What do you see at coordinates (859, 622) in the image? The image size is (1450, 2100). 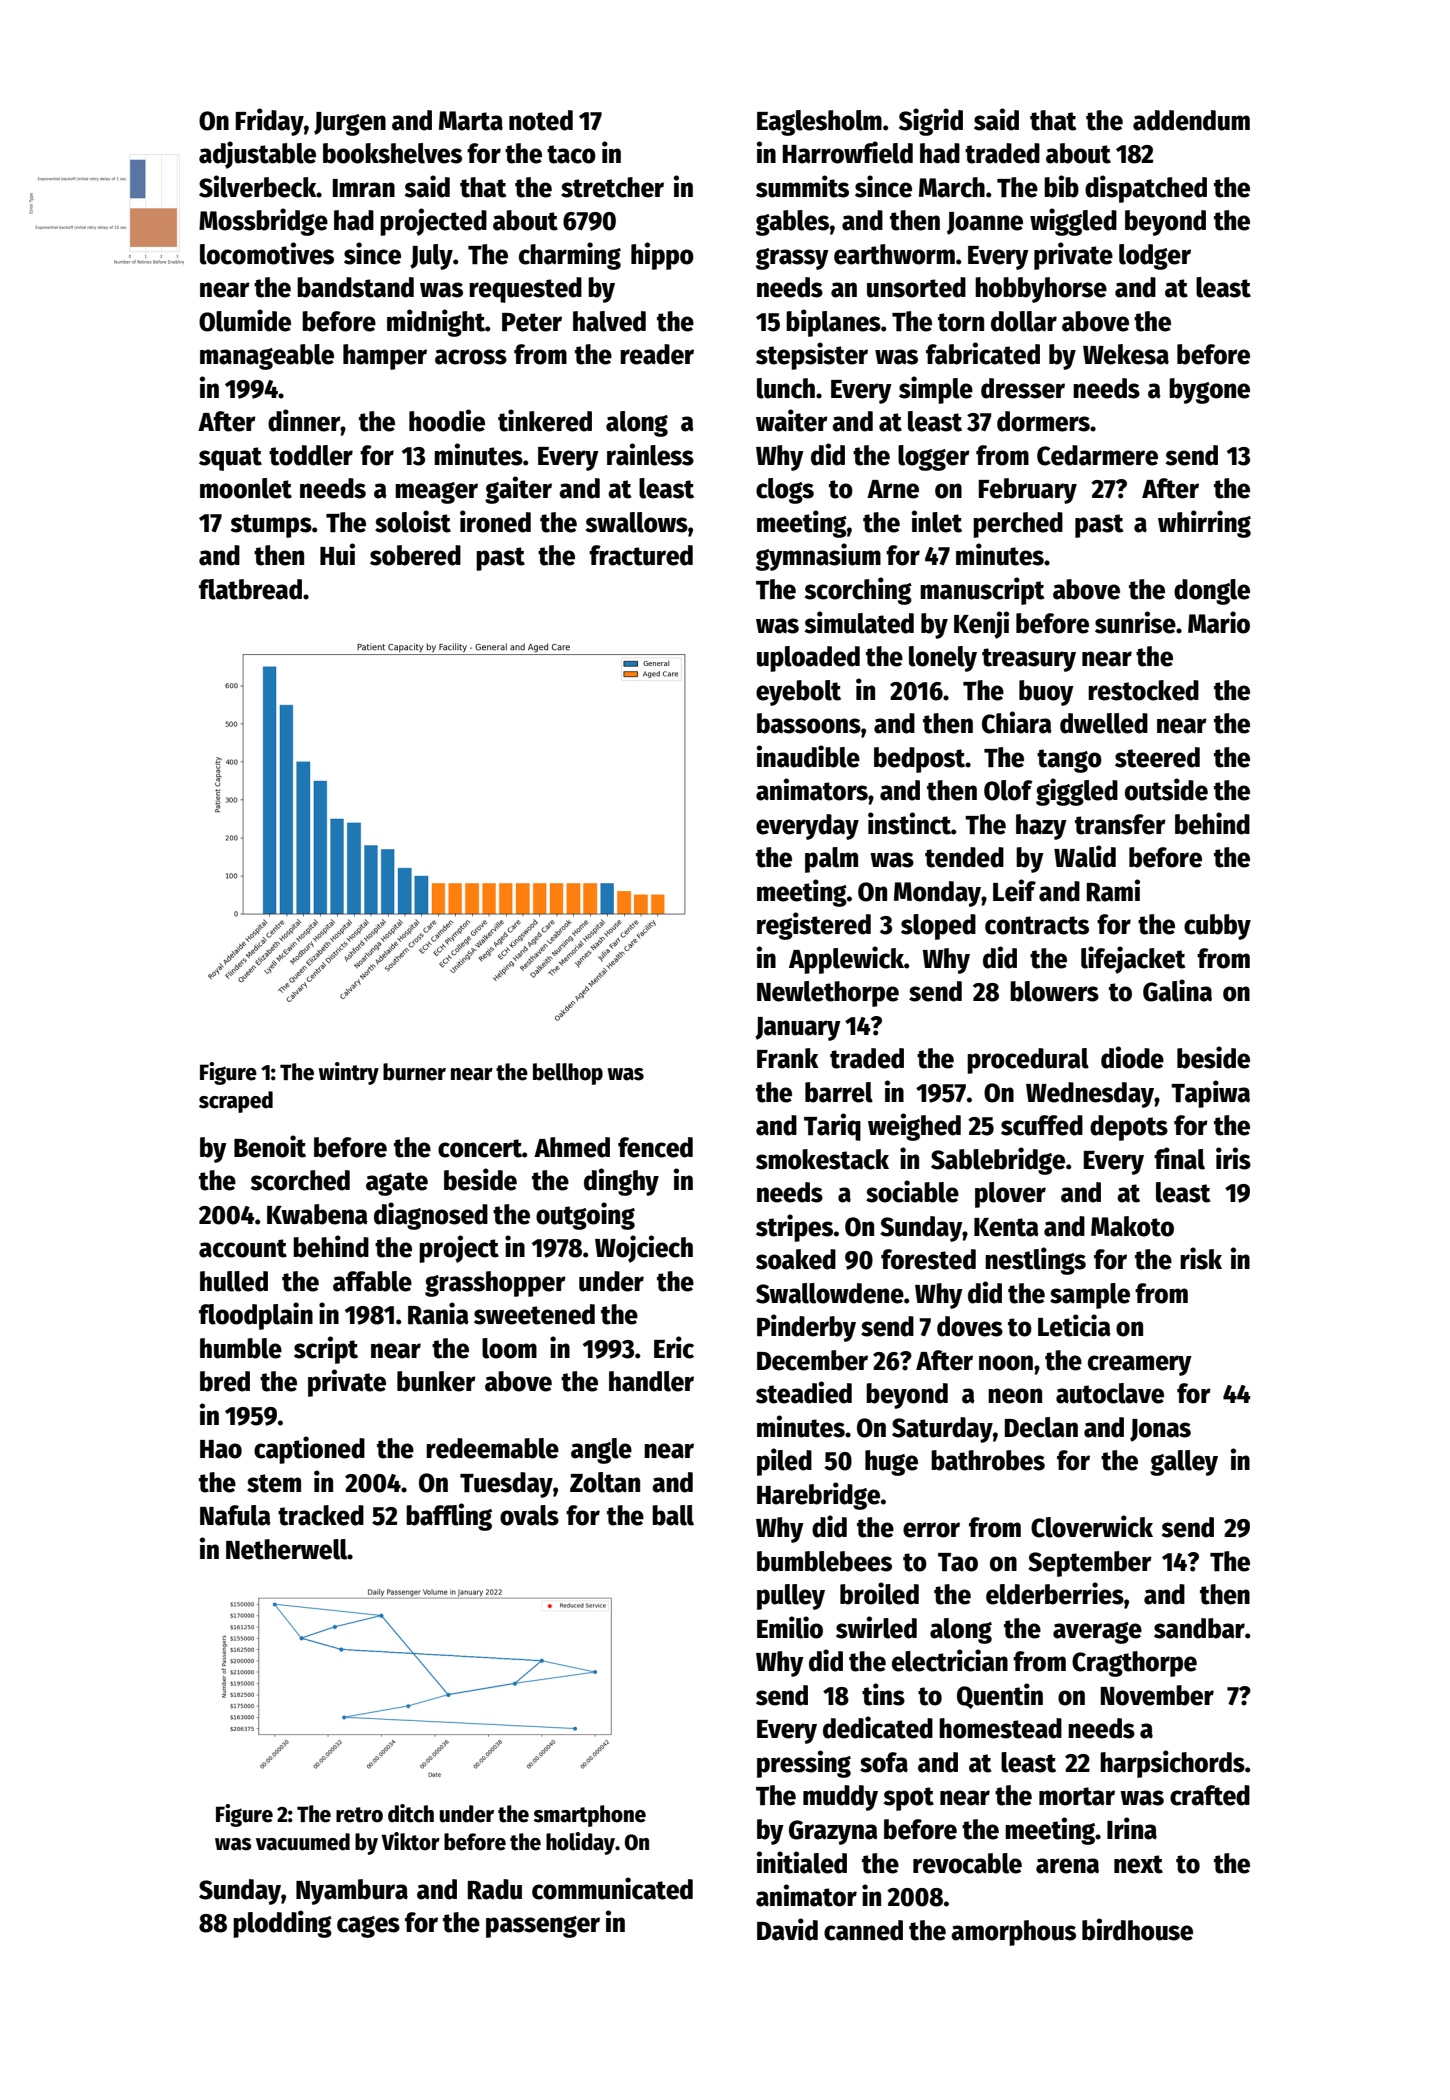 I see `simulated` at bounding box center [859, 622].
